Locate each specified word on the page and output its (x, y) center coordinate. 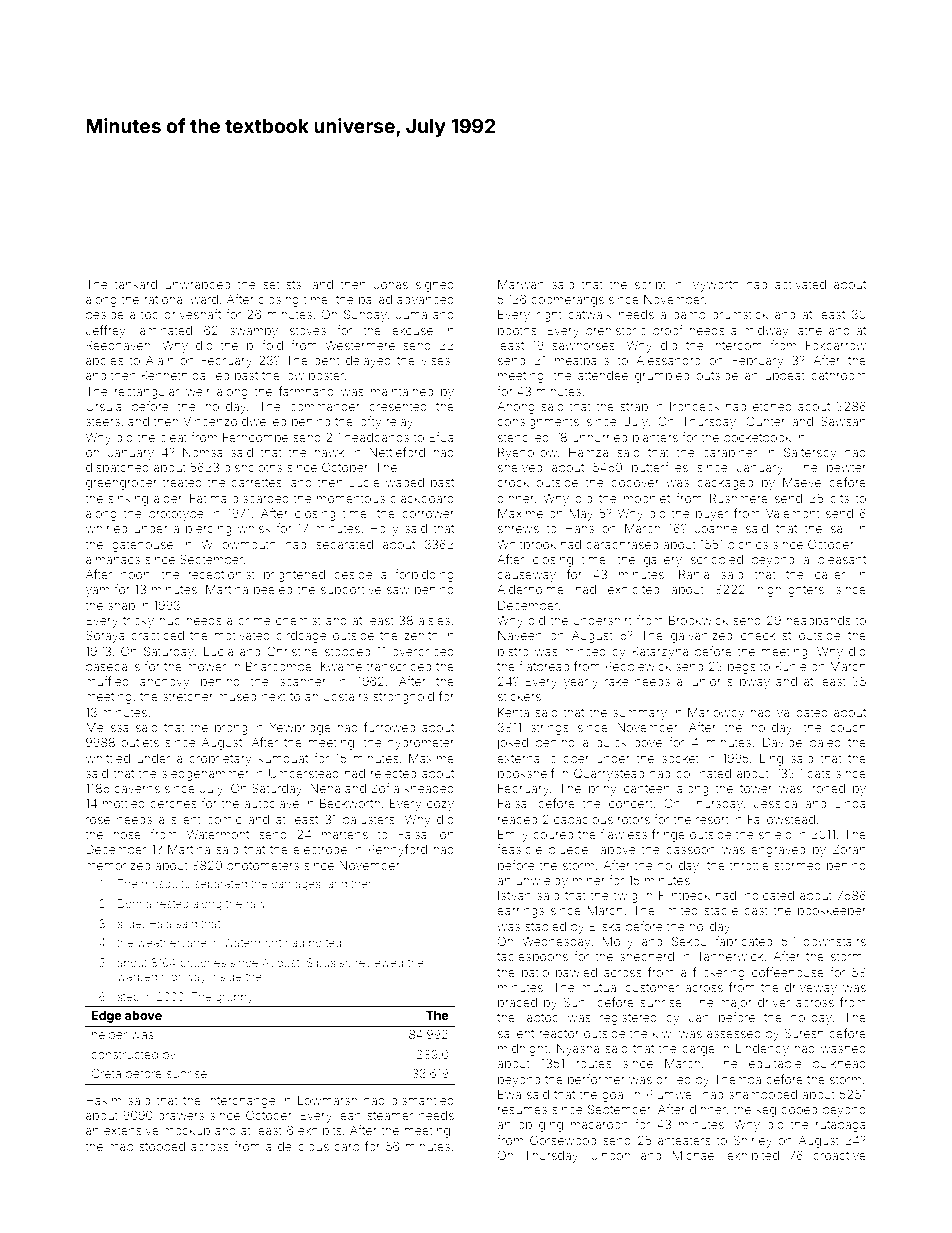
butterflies (660, 467)
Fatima (208, 498)
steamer (390, 1115)
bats (819, 773)
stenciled (523, 437)
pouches (203, 964)
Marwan (521, 284)
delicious (303, 1146)
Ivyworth (714, 286)
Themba (737, 1079)
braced (517, 1002)
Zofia (385, 788)
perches (173, 804)
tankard (136, 284)
